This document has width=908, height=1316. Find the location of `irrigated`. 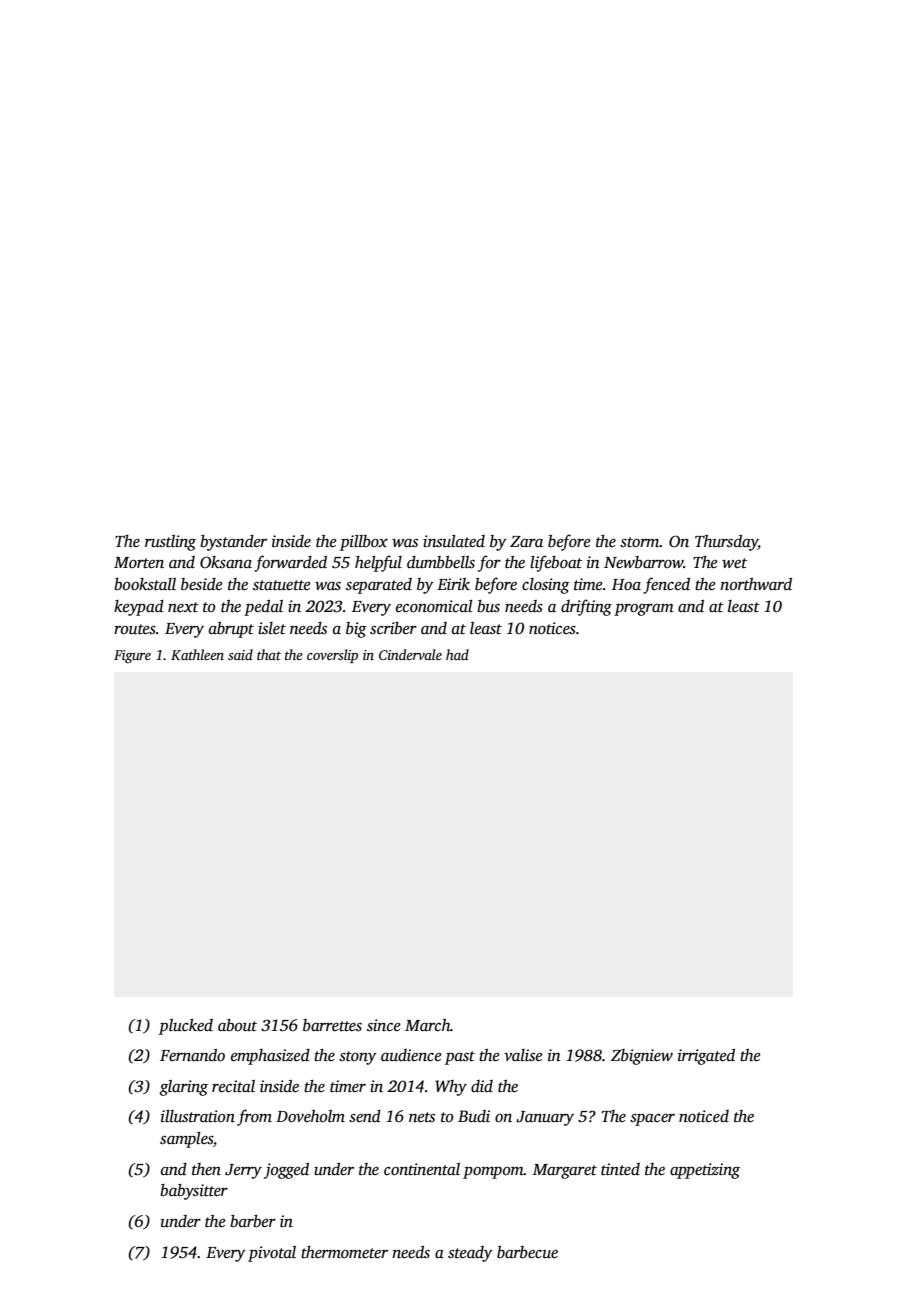

irrigated is located at coordinates (706, 1057).
